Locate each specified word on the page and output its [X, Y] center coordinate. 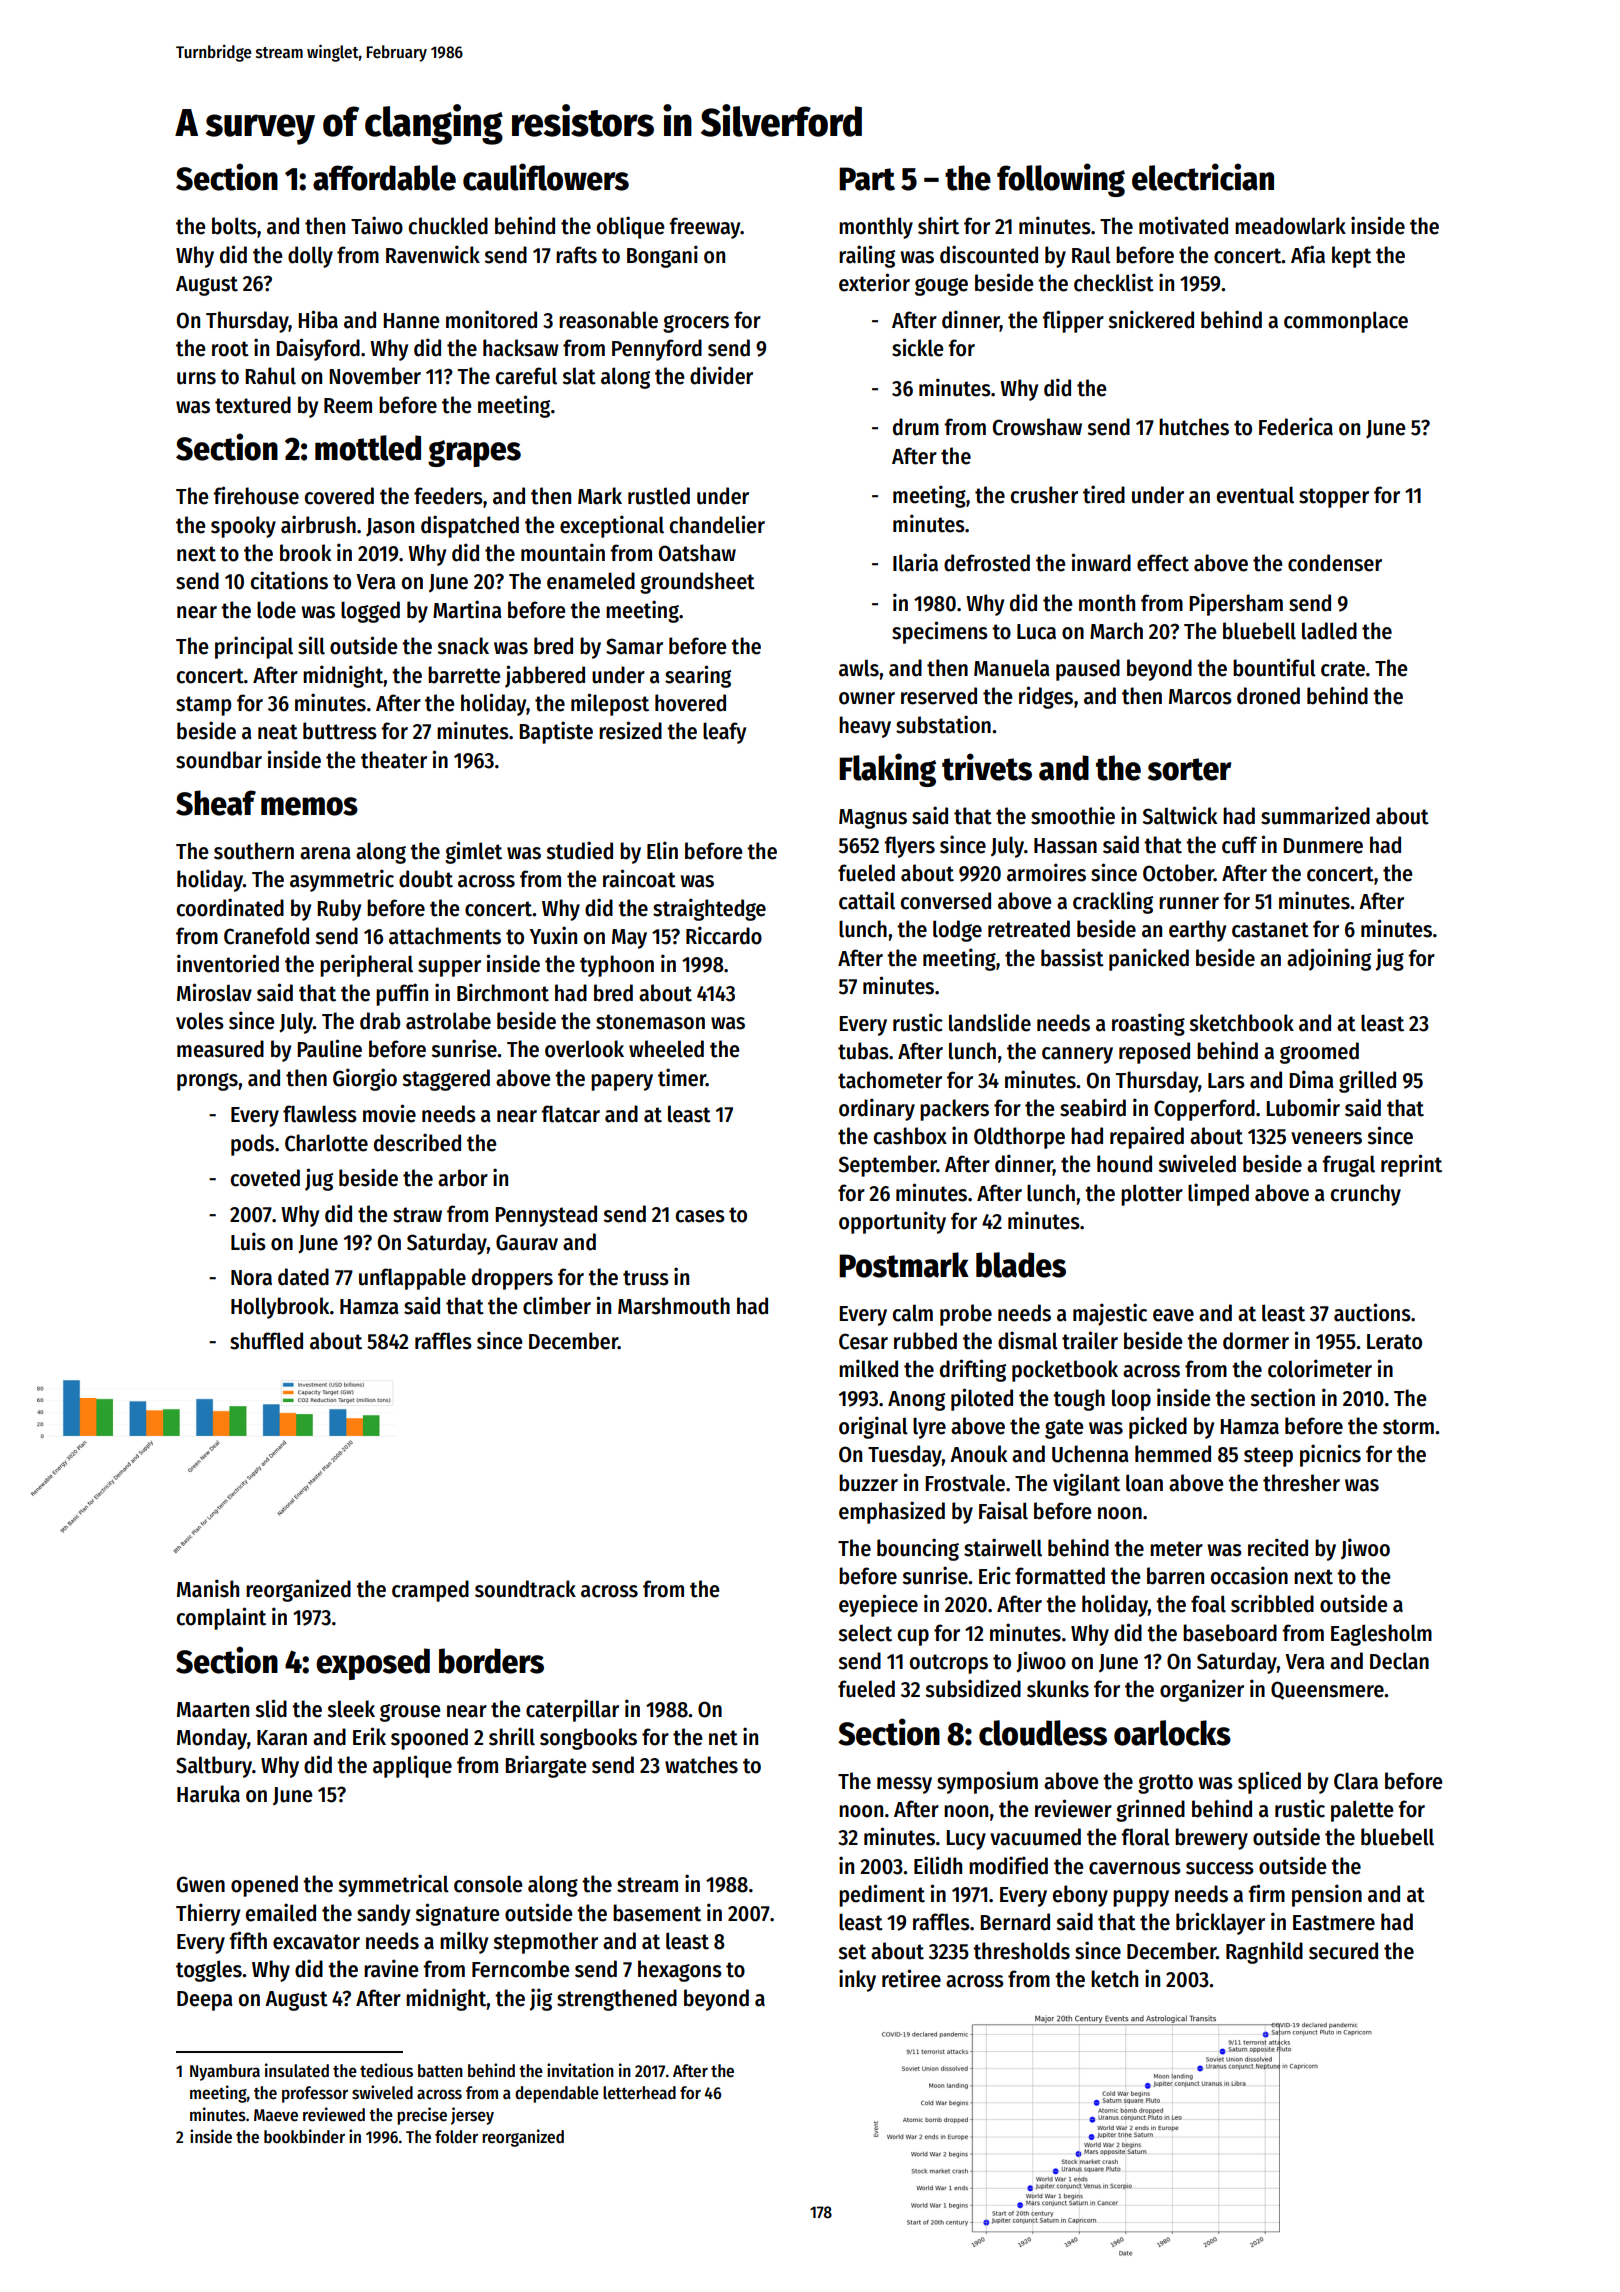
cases [700, 1216]
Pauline [329, 1048]
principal [254, 647]
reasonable [608, 320]
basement [657, 1913]
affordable [384, 178]
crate [1343, 669]
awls [859, 668]
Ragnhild [1264, 1952]
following [1061, 180]
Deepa [205, 2001]
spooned [429, 1739]
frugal [1348, 1166]
